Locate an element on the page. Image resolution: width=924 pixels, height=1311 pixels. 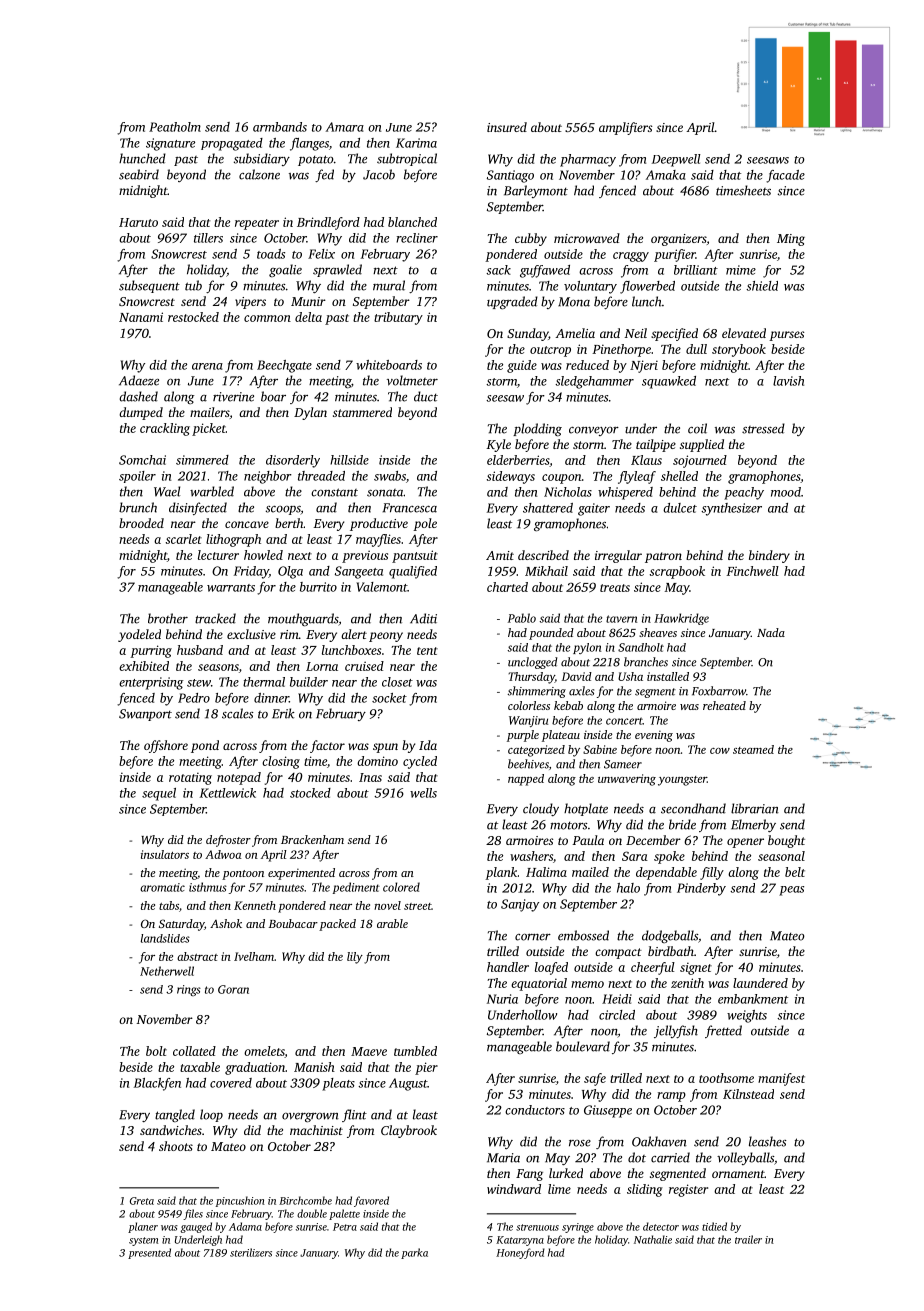
cycled is located at coordinates (420, 762).
